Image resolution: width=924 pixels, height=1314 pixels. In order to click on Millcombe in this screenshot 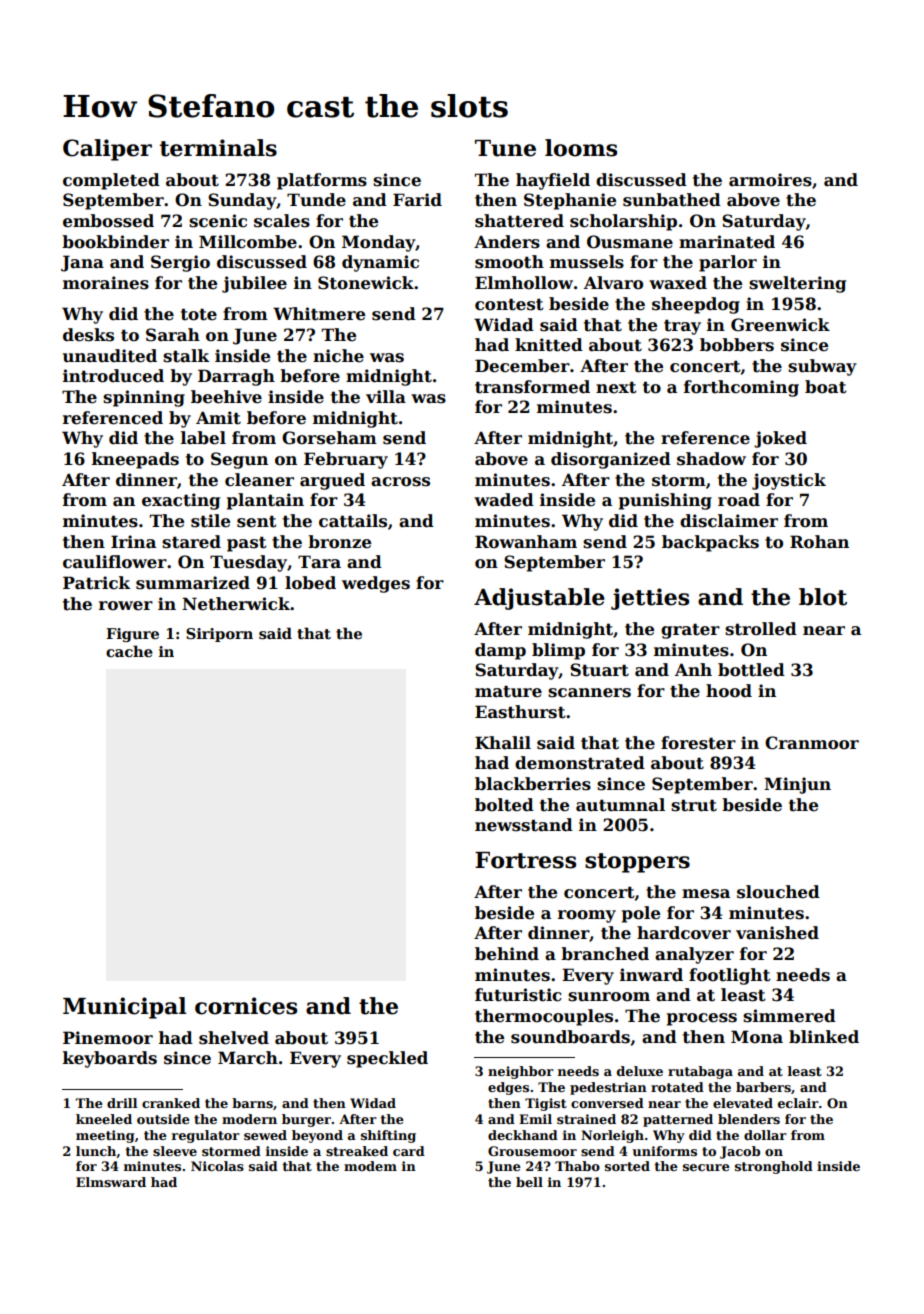, I will do `click(248, 242)`.
